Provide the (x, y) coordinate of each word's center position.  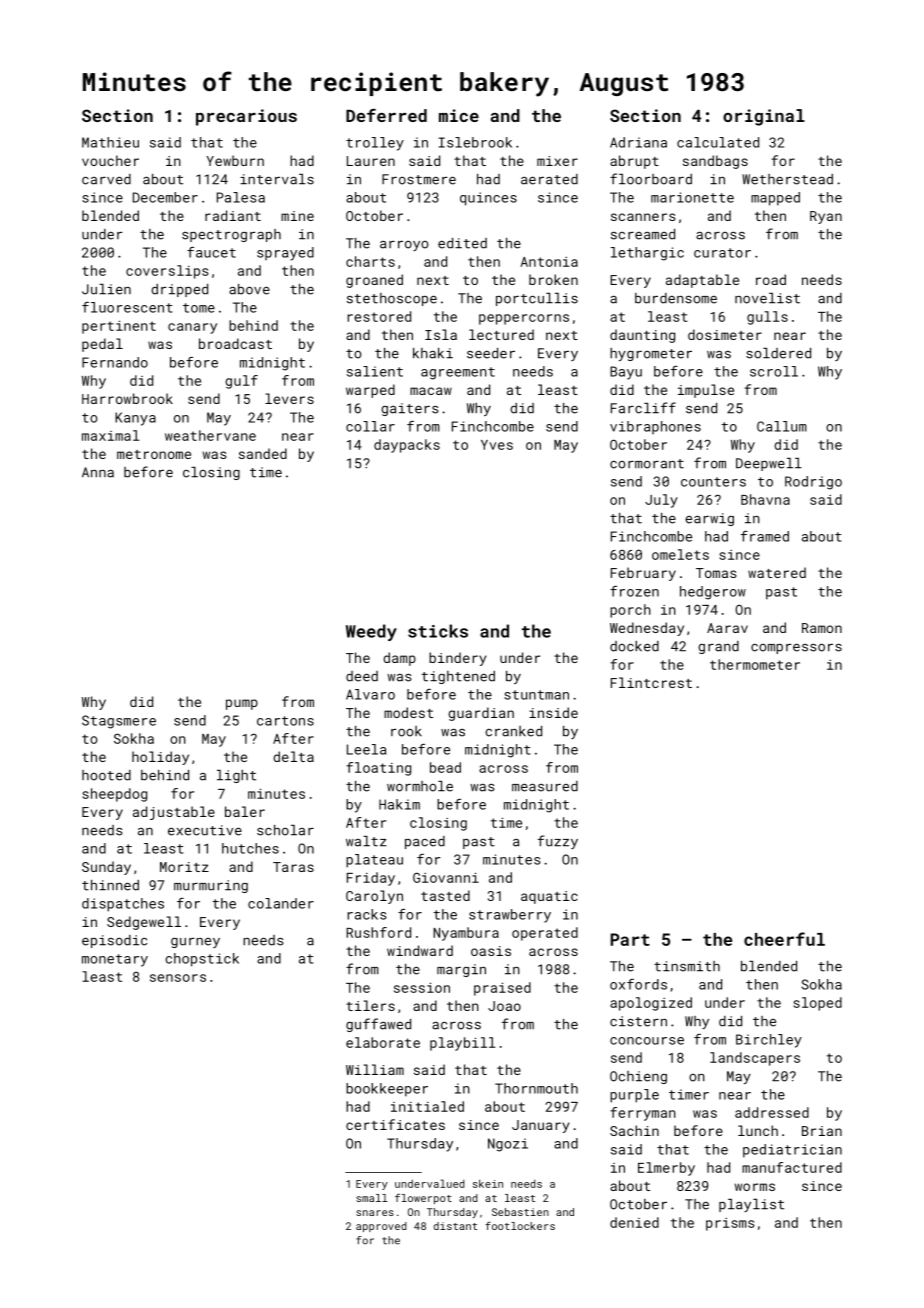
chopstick (202, 960)
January (540, 1126)
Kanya (135, 419)
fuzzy (558, 842)
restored (379, 316)
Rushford (378, 932)
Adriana (638, 142)
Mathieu (110, 142)
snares (375, 1213)
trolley (375, 144)
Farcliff (643, 408)
